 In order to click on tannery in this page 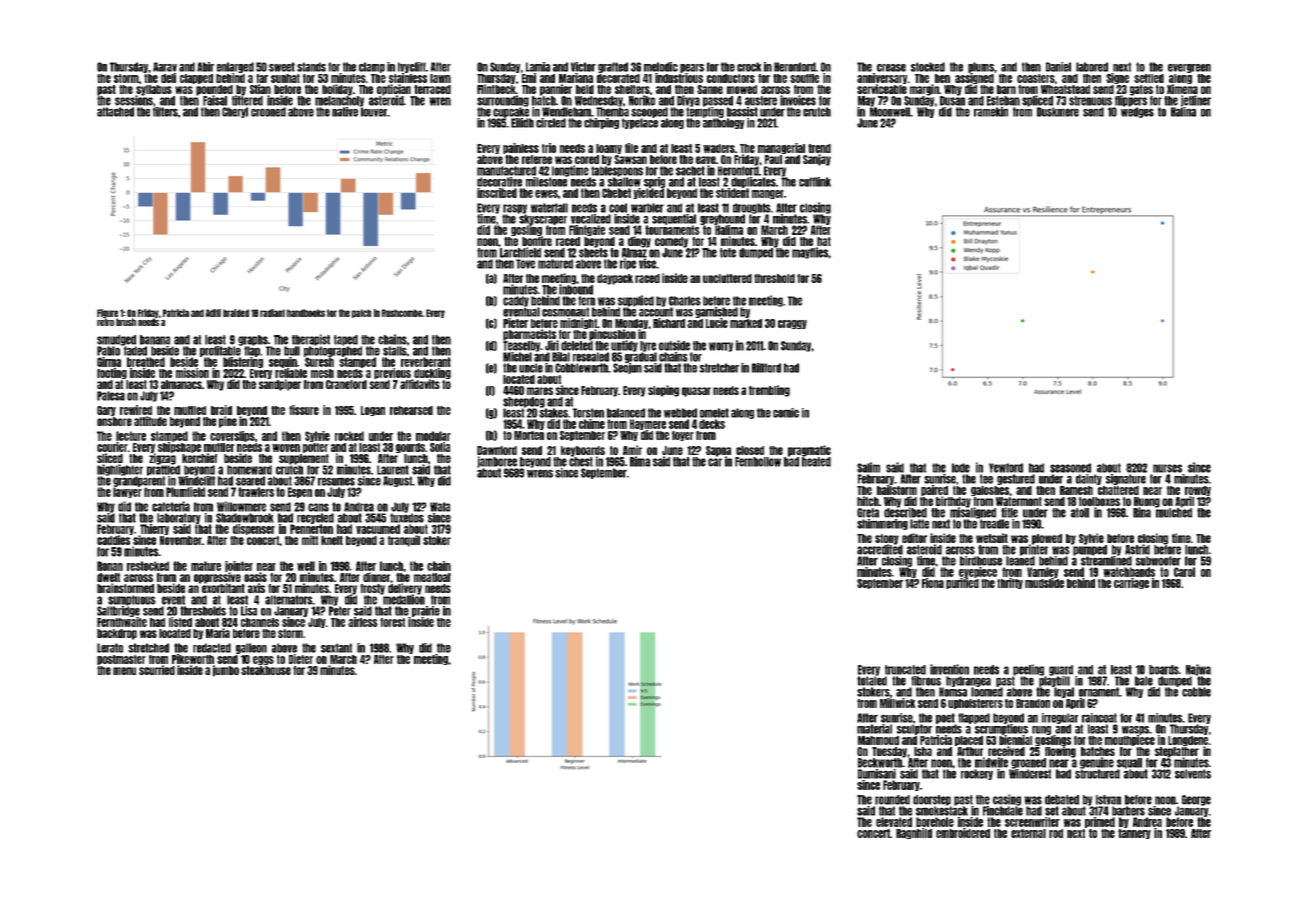, I will do `click(1134, 834)`.
